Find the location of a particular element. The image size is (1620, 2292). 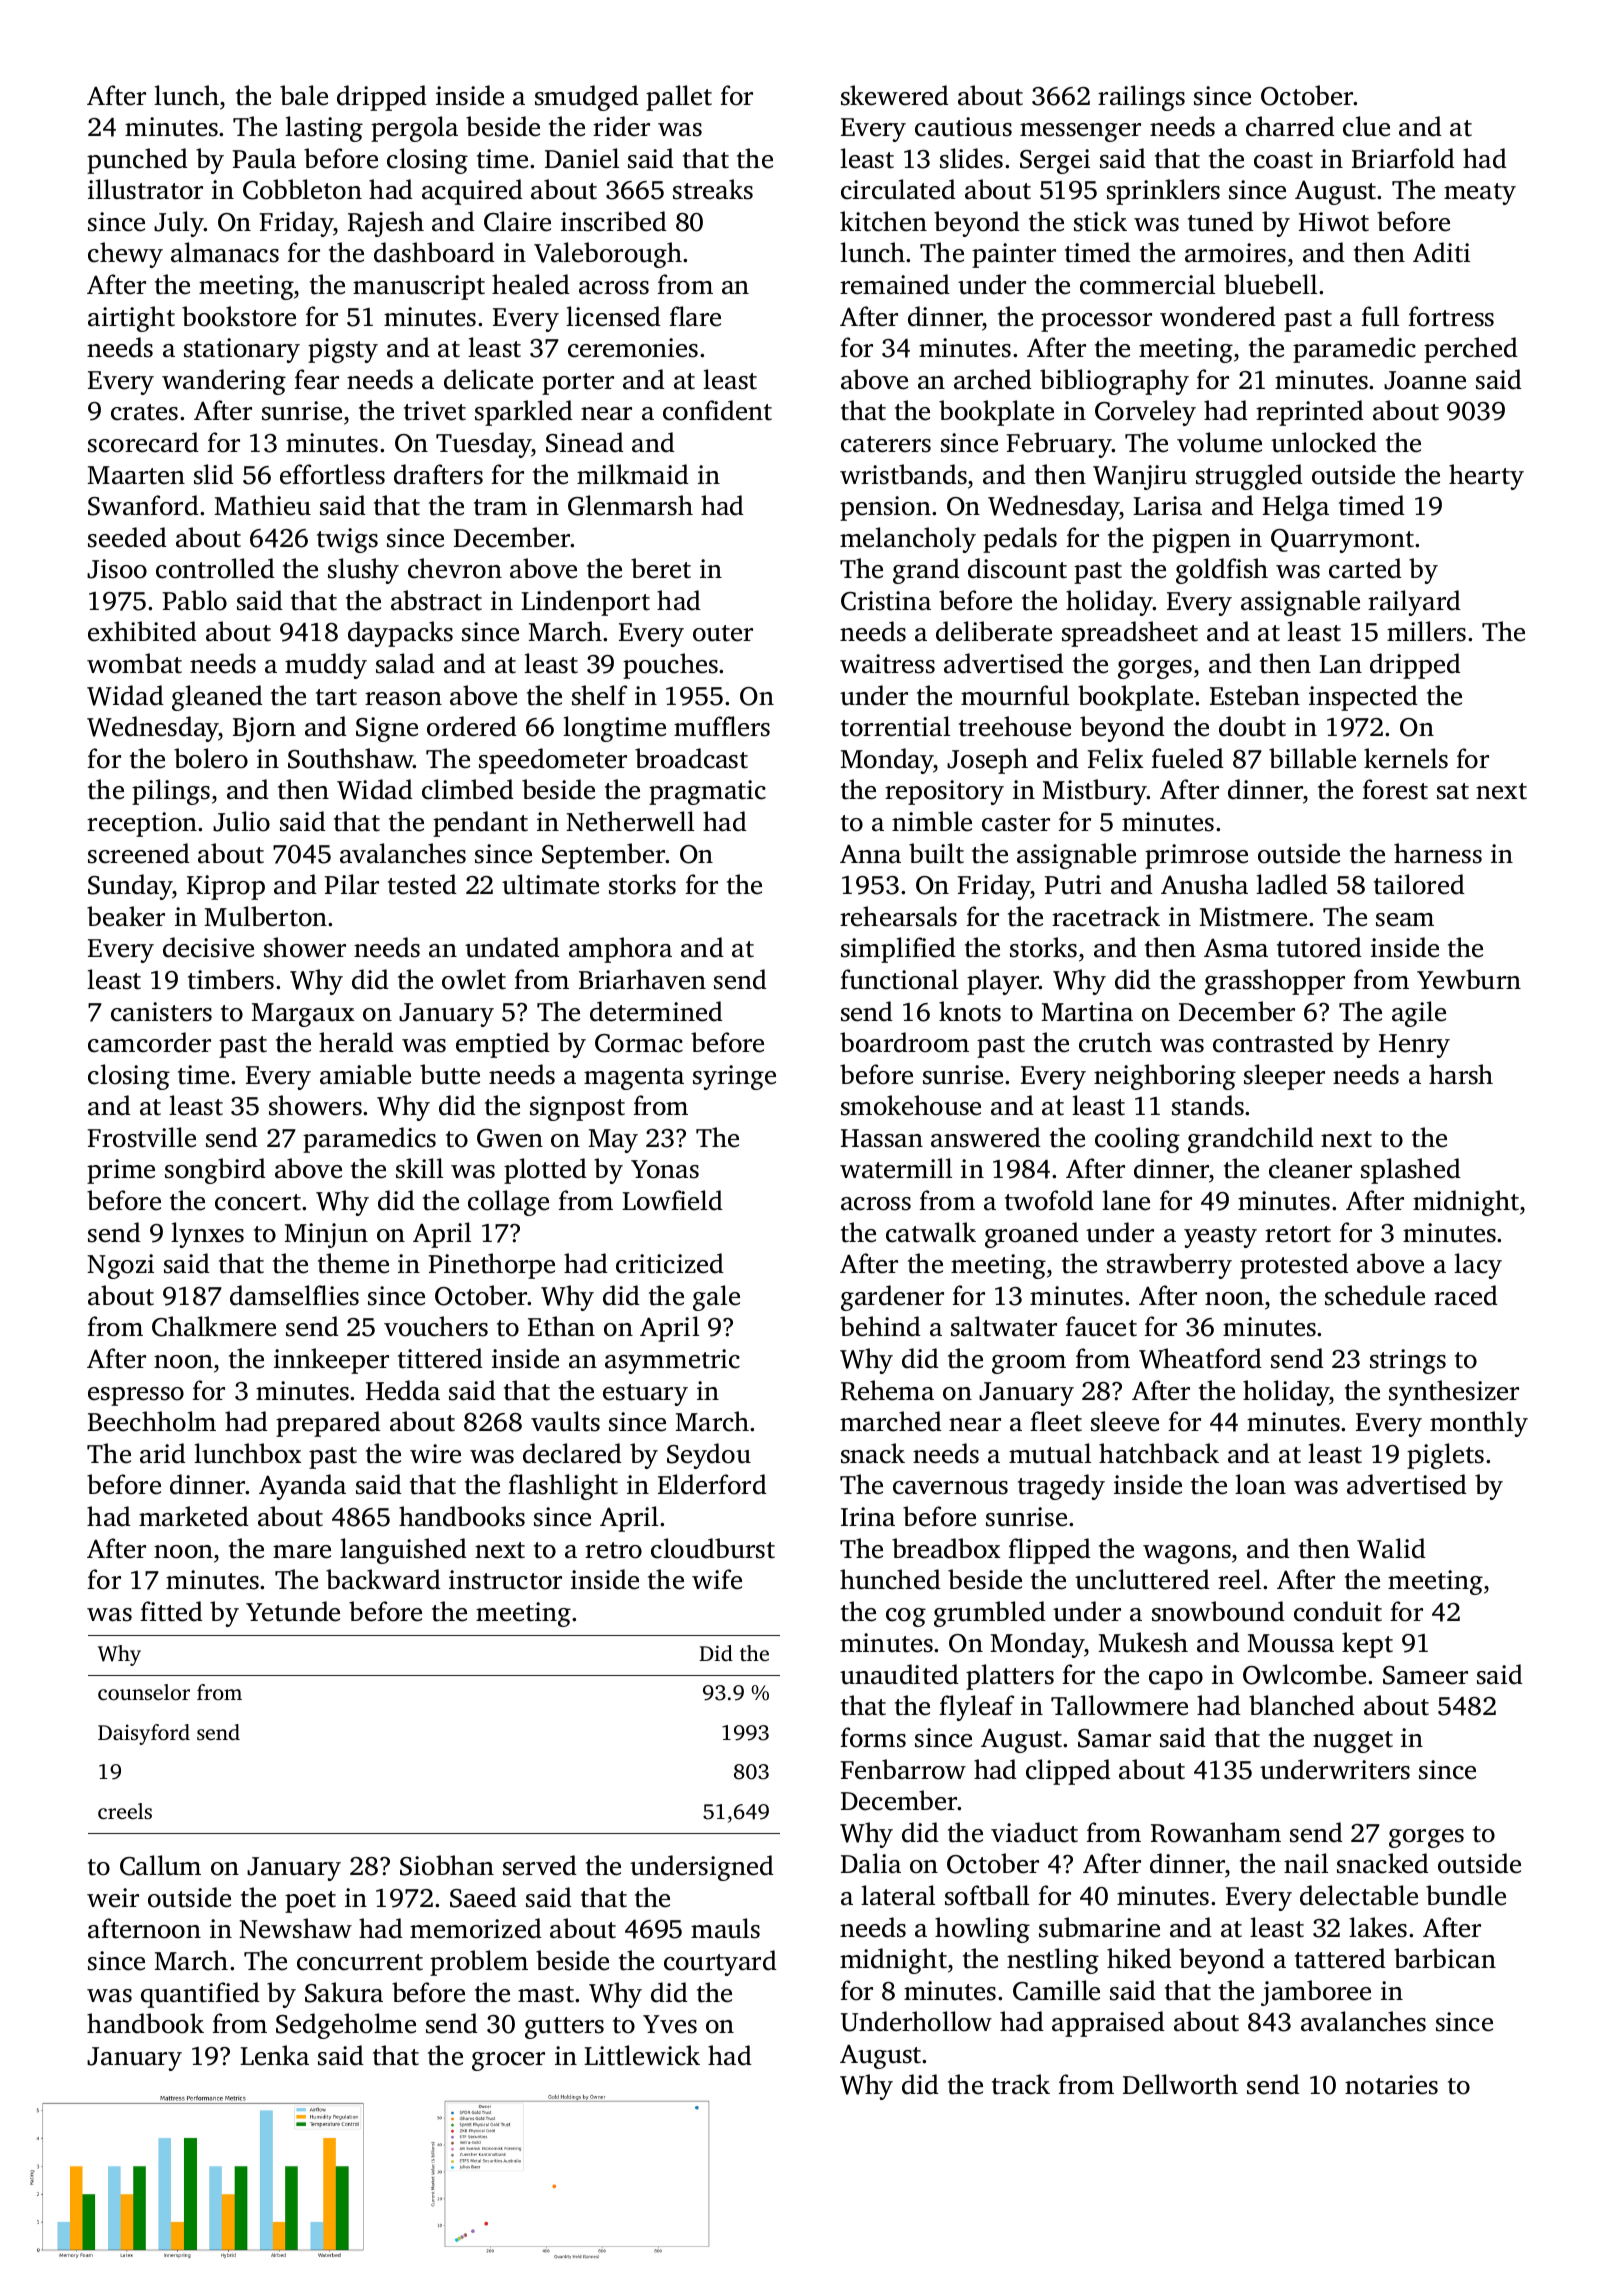

railings is located at coordinates (1141, 98).
